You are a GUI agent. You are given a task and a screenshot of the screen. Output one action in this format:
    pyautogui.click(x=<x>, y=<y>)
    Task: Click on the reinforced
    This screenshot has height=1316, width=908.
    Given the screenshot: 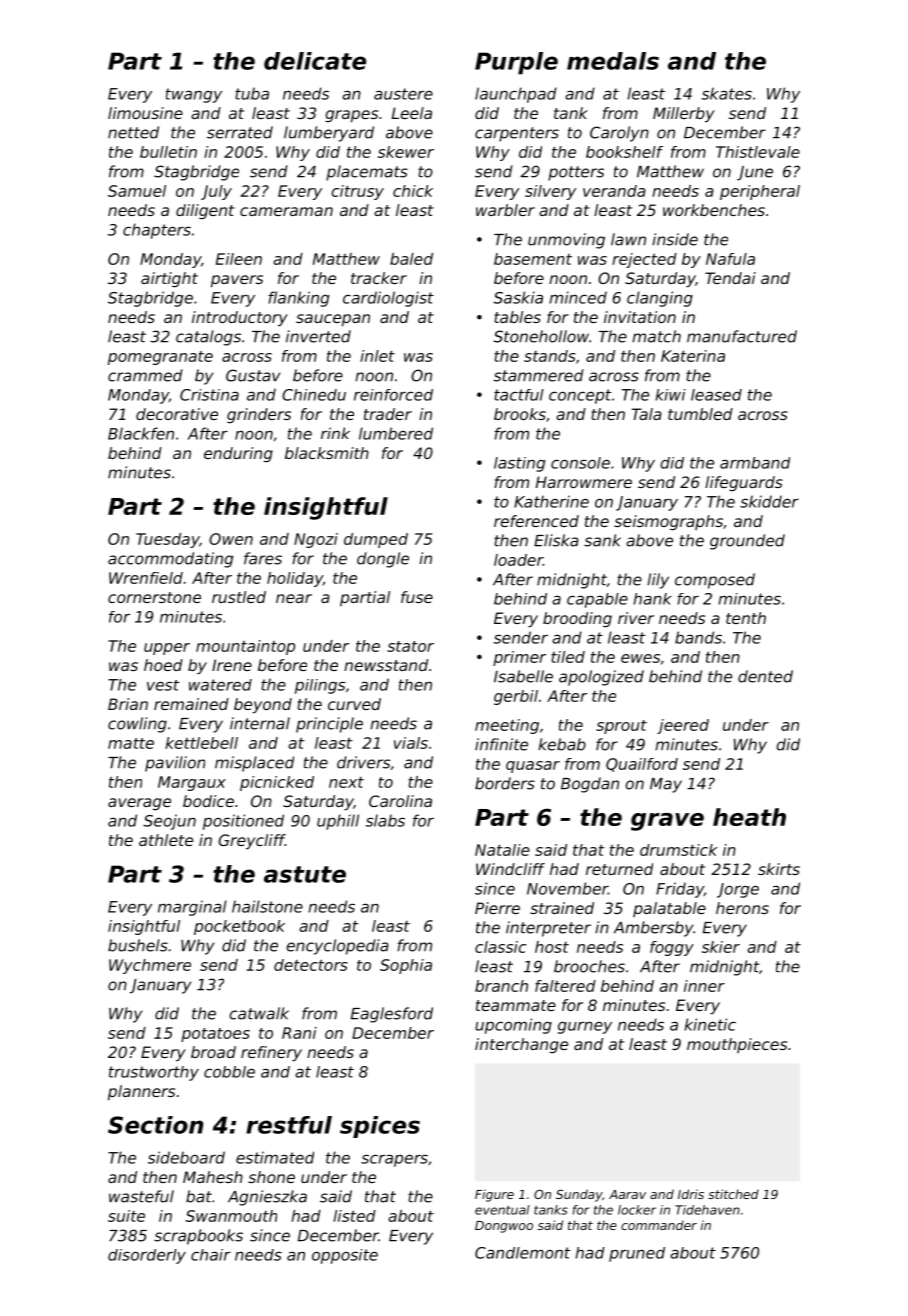 What is the action you would take?
    pyautogui.click(x=393, y=395)
